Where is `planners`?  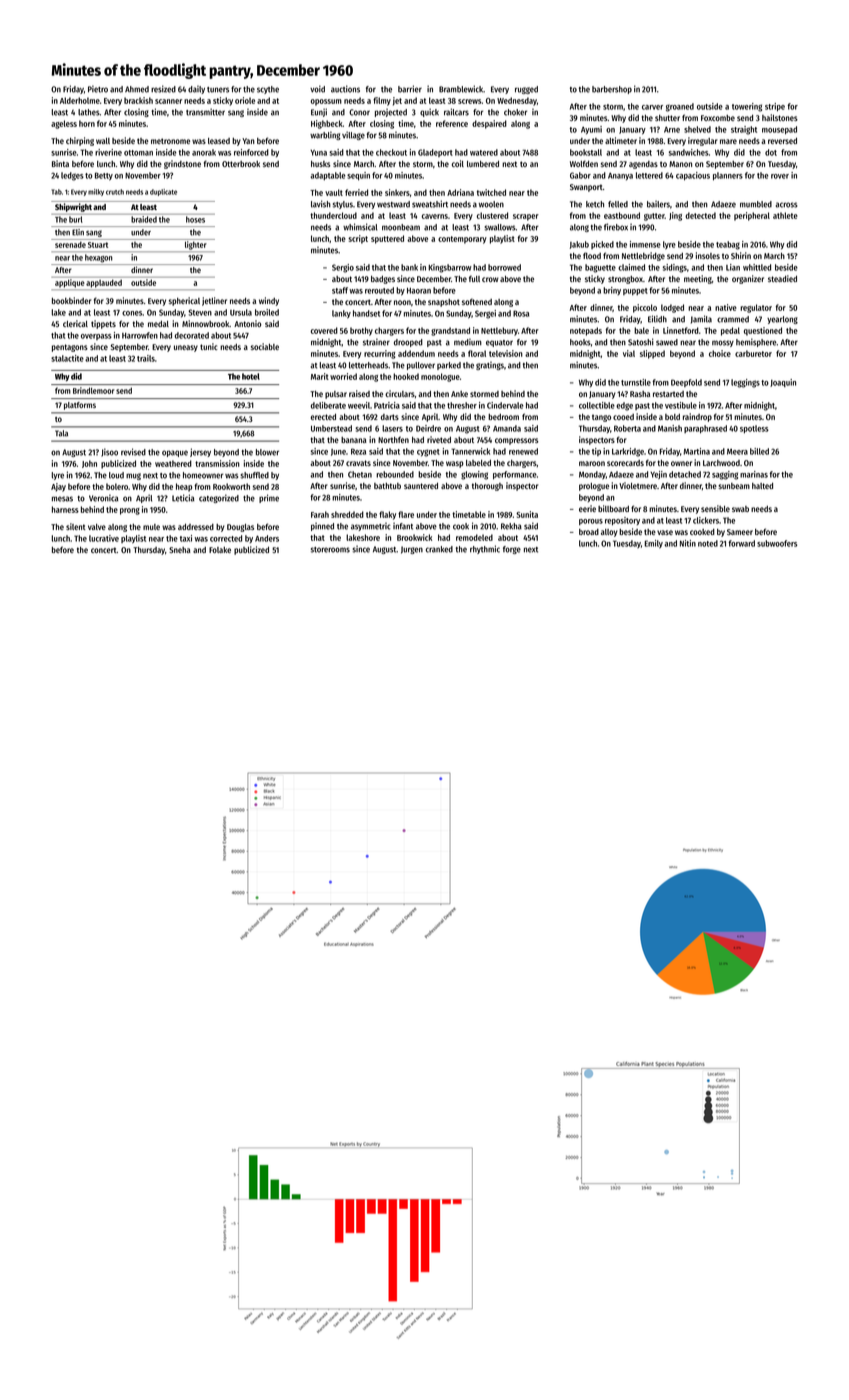
planners is located at coordinates (728, 176).
